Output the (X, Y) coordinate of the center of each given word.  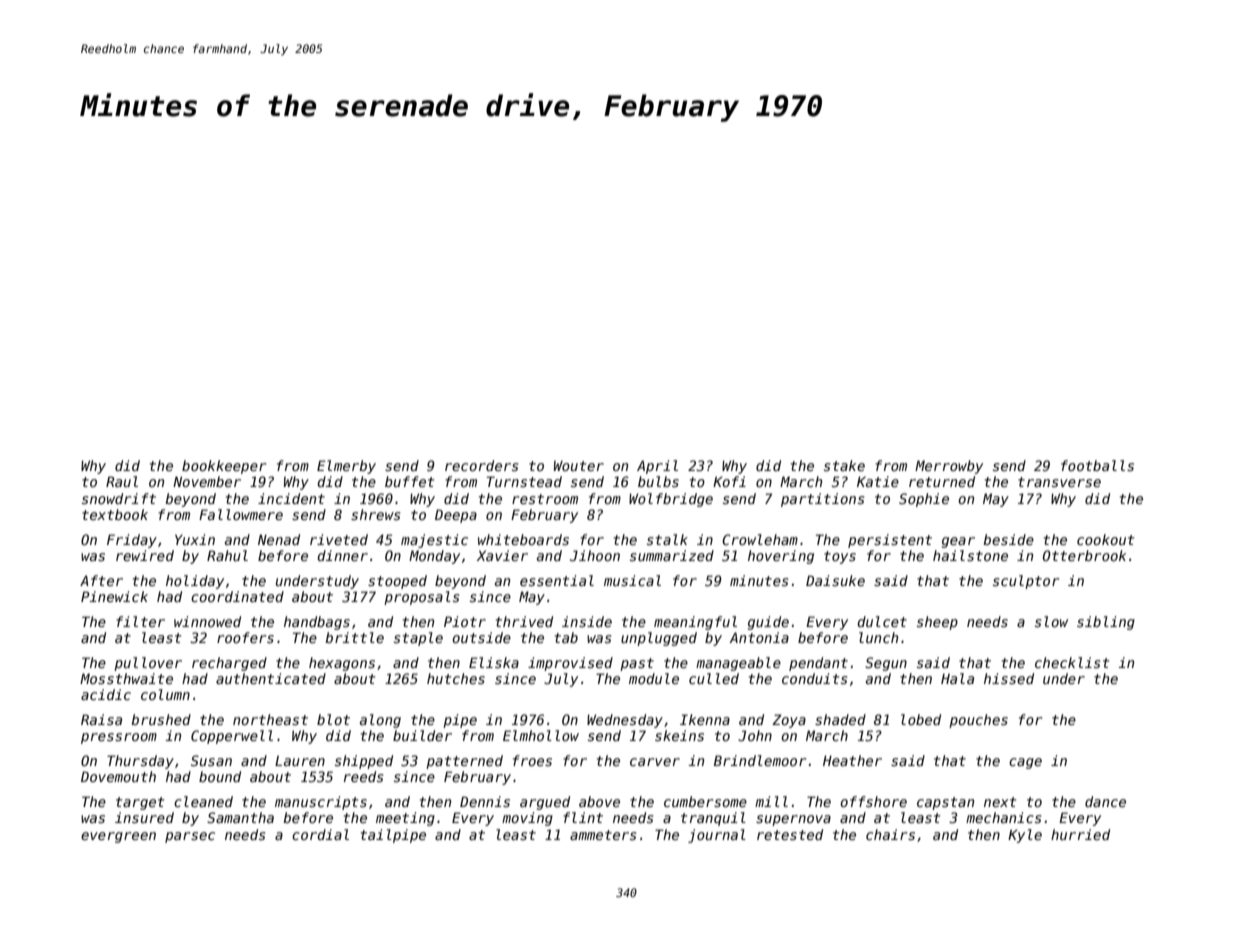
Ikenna (705, 719)
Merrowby (949, 467)
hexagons (342, 664)
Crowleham (760, 539)
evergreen (118, 837)
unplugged (659, 639)
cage (1025, 763)
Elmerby (346, 467)
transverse (1059, 482)
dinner (342, 555)
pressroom (119, 738)
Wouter (579, 466)
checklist (1072, 662)
